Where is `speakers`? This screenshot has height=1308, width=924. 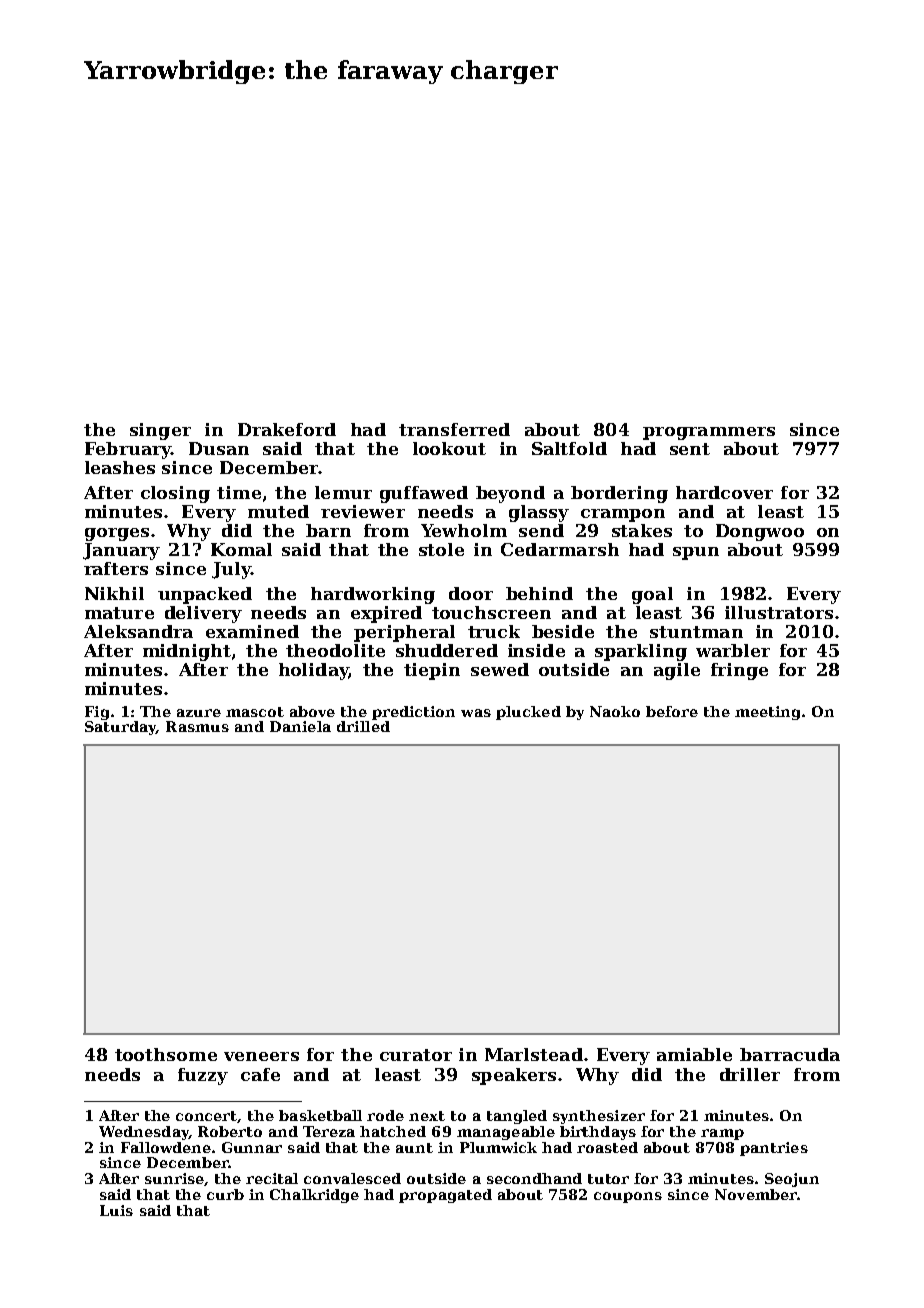 speakers is located at coordinates (514, 1076).
